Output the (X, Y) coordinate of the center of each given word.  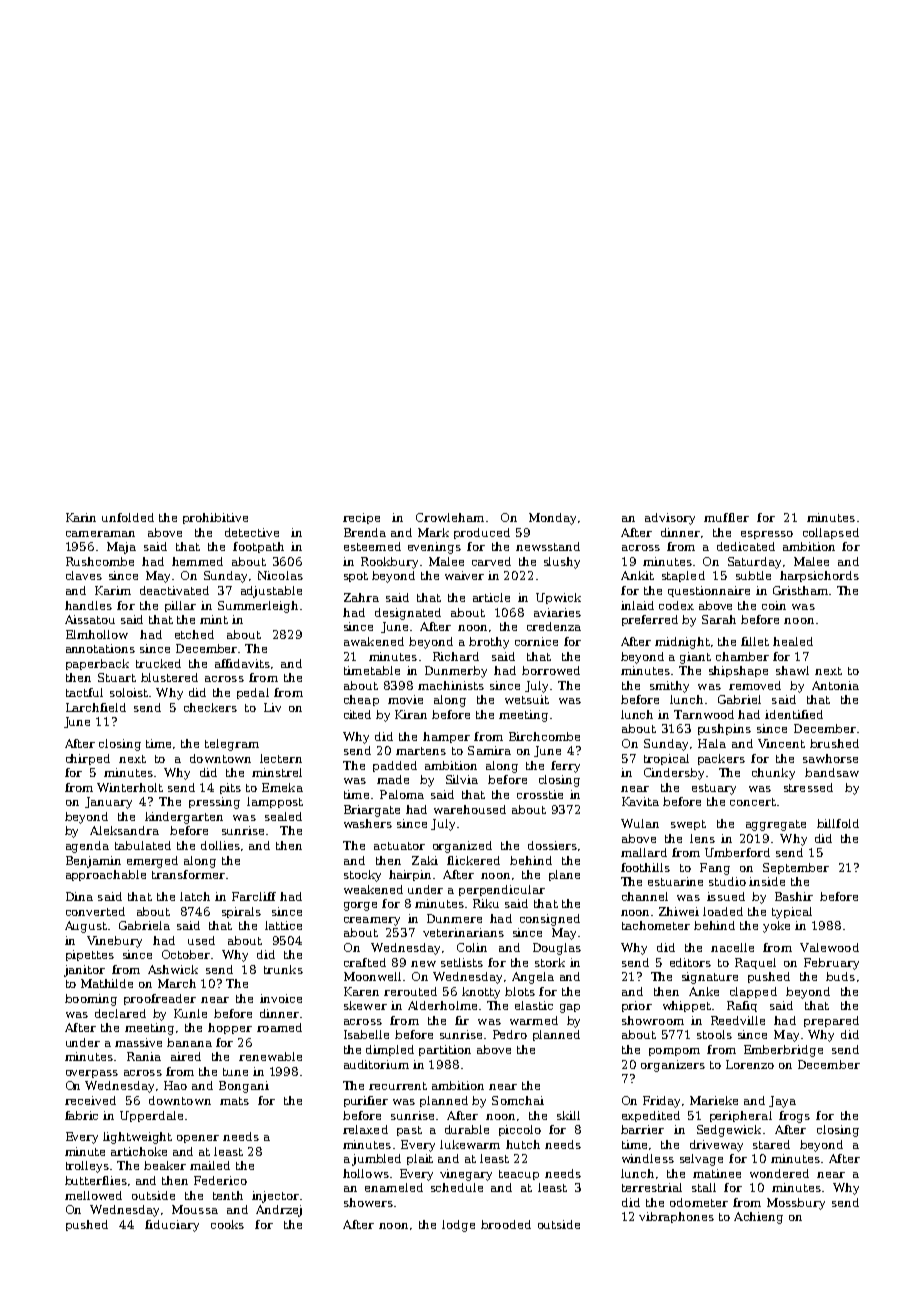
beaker (165, 1165)
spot (356, 577)
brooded (506, 1224)
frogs (794, 1117)
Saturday (754, 563)
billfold (838, 823)
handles (88, 605)
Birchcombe (544, 736)
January (108, 803)
